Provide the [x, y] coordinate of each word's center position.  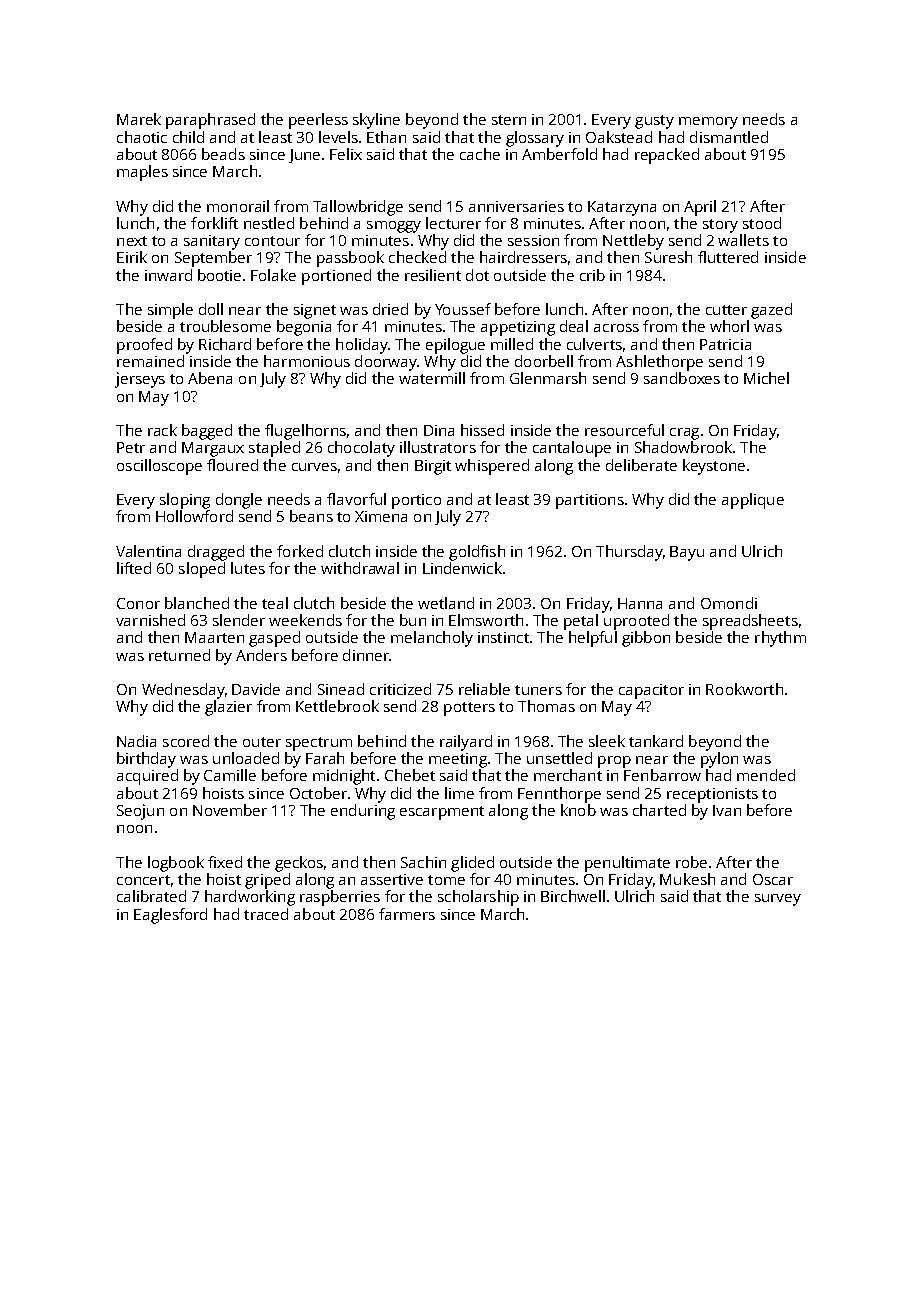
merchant [568, 775]
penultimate [627, 864]
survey [778, 900]
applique [753, 501]
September [213, 259]
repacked [667, 156]
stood [762, 223]
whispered [492, 467]
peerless [318, 121]
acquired [147, 777]
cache [480, 154]
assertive [392, 879]
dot [477, 275]
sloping [185, 501]
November [230, 810]
